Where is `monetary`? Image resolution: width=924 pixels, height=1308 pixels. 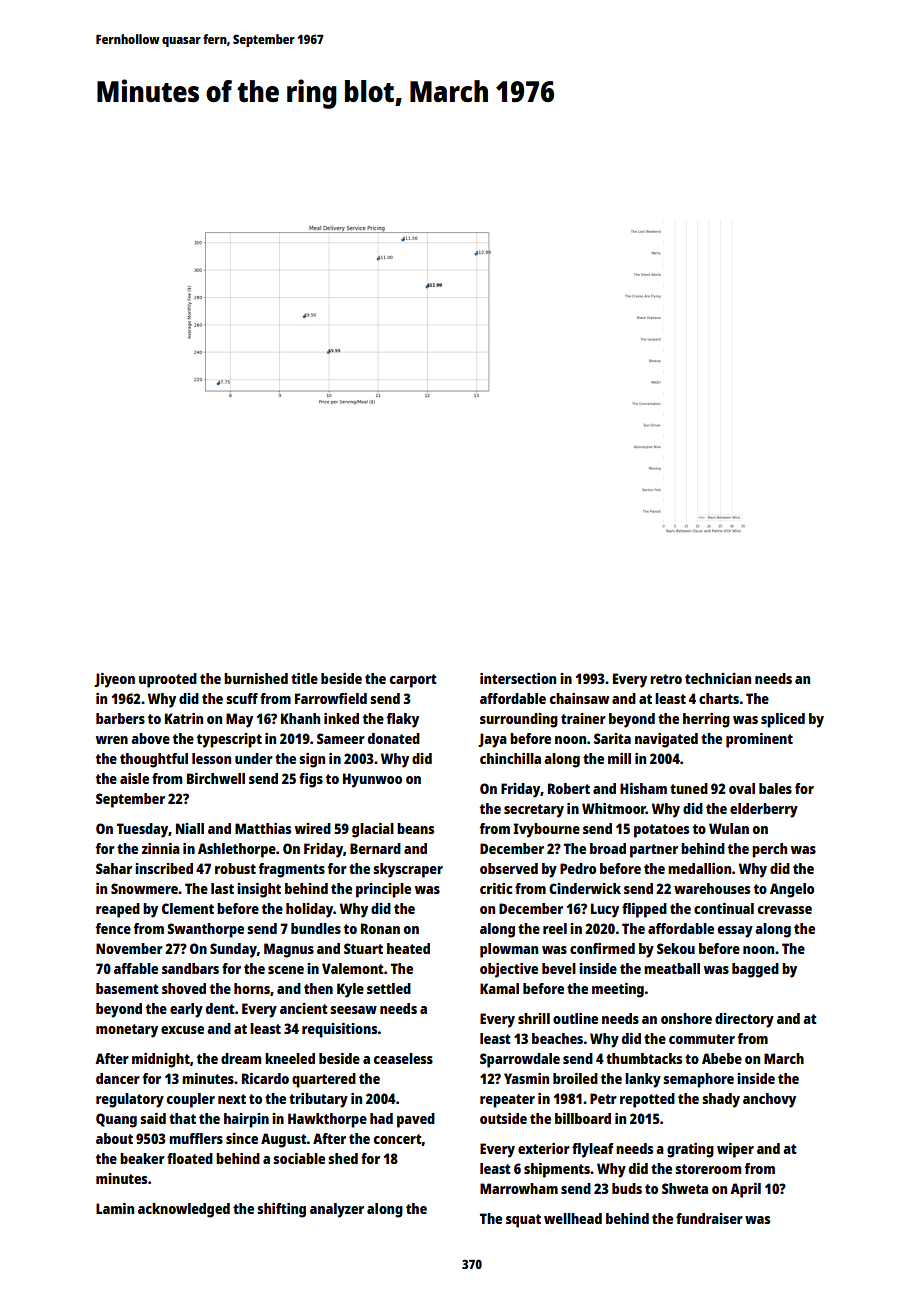 monetary is located at coordinates (127, 1031).
